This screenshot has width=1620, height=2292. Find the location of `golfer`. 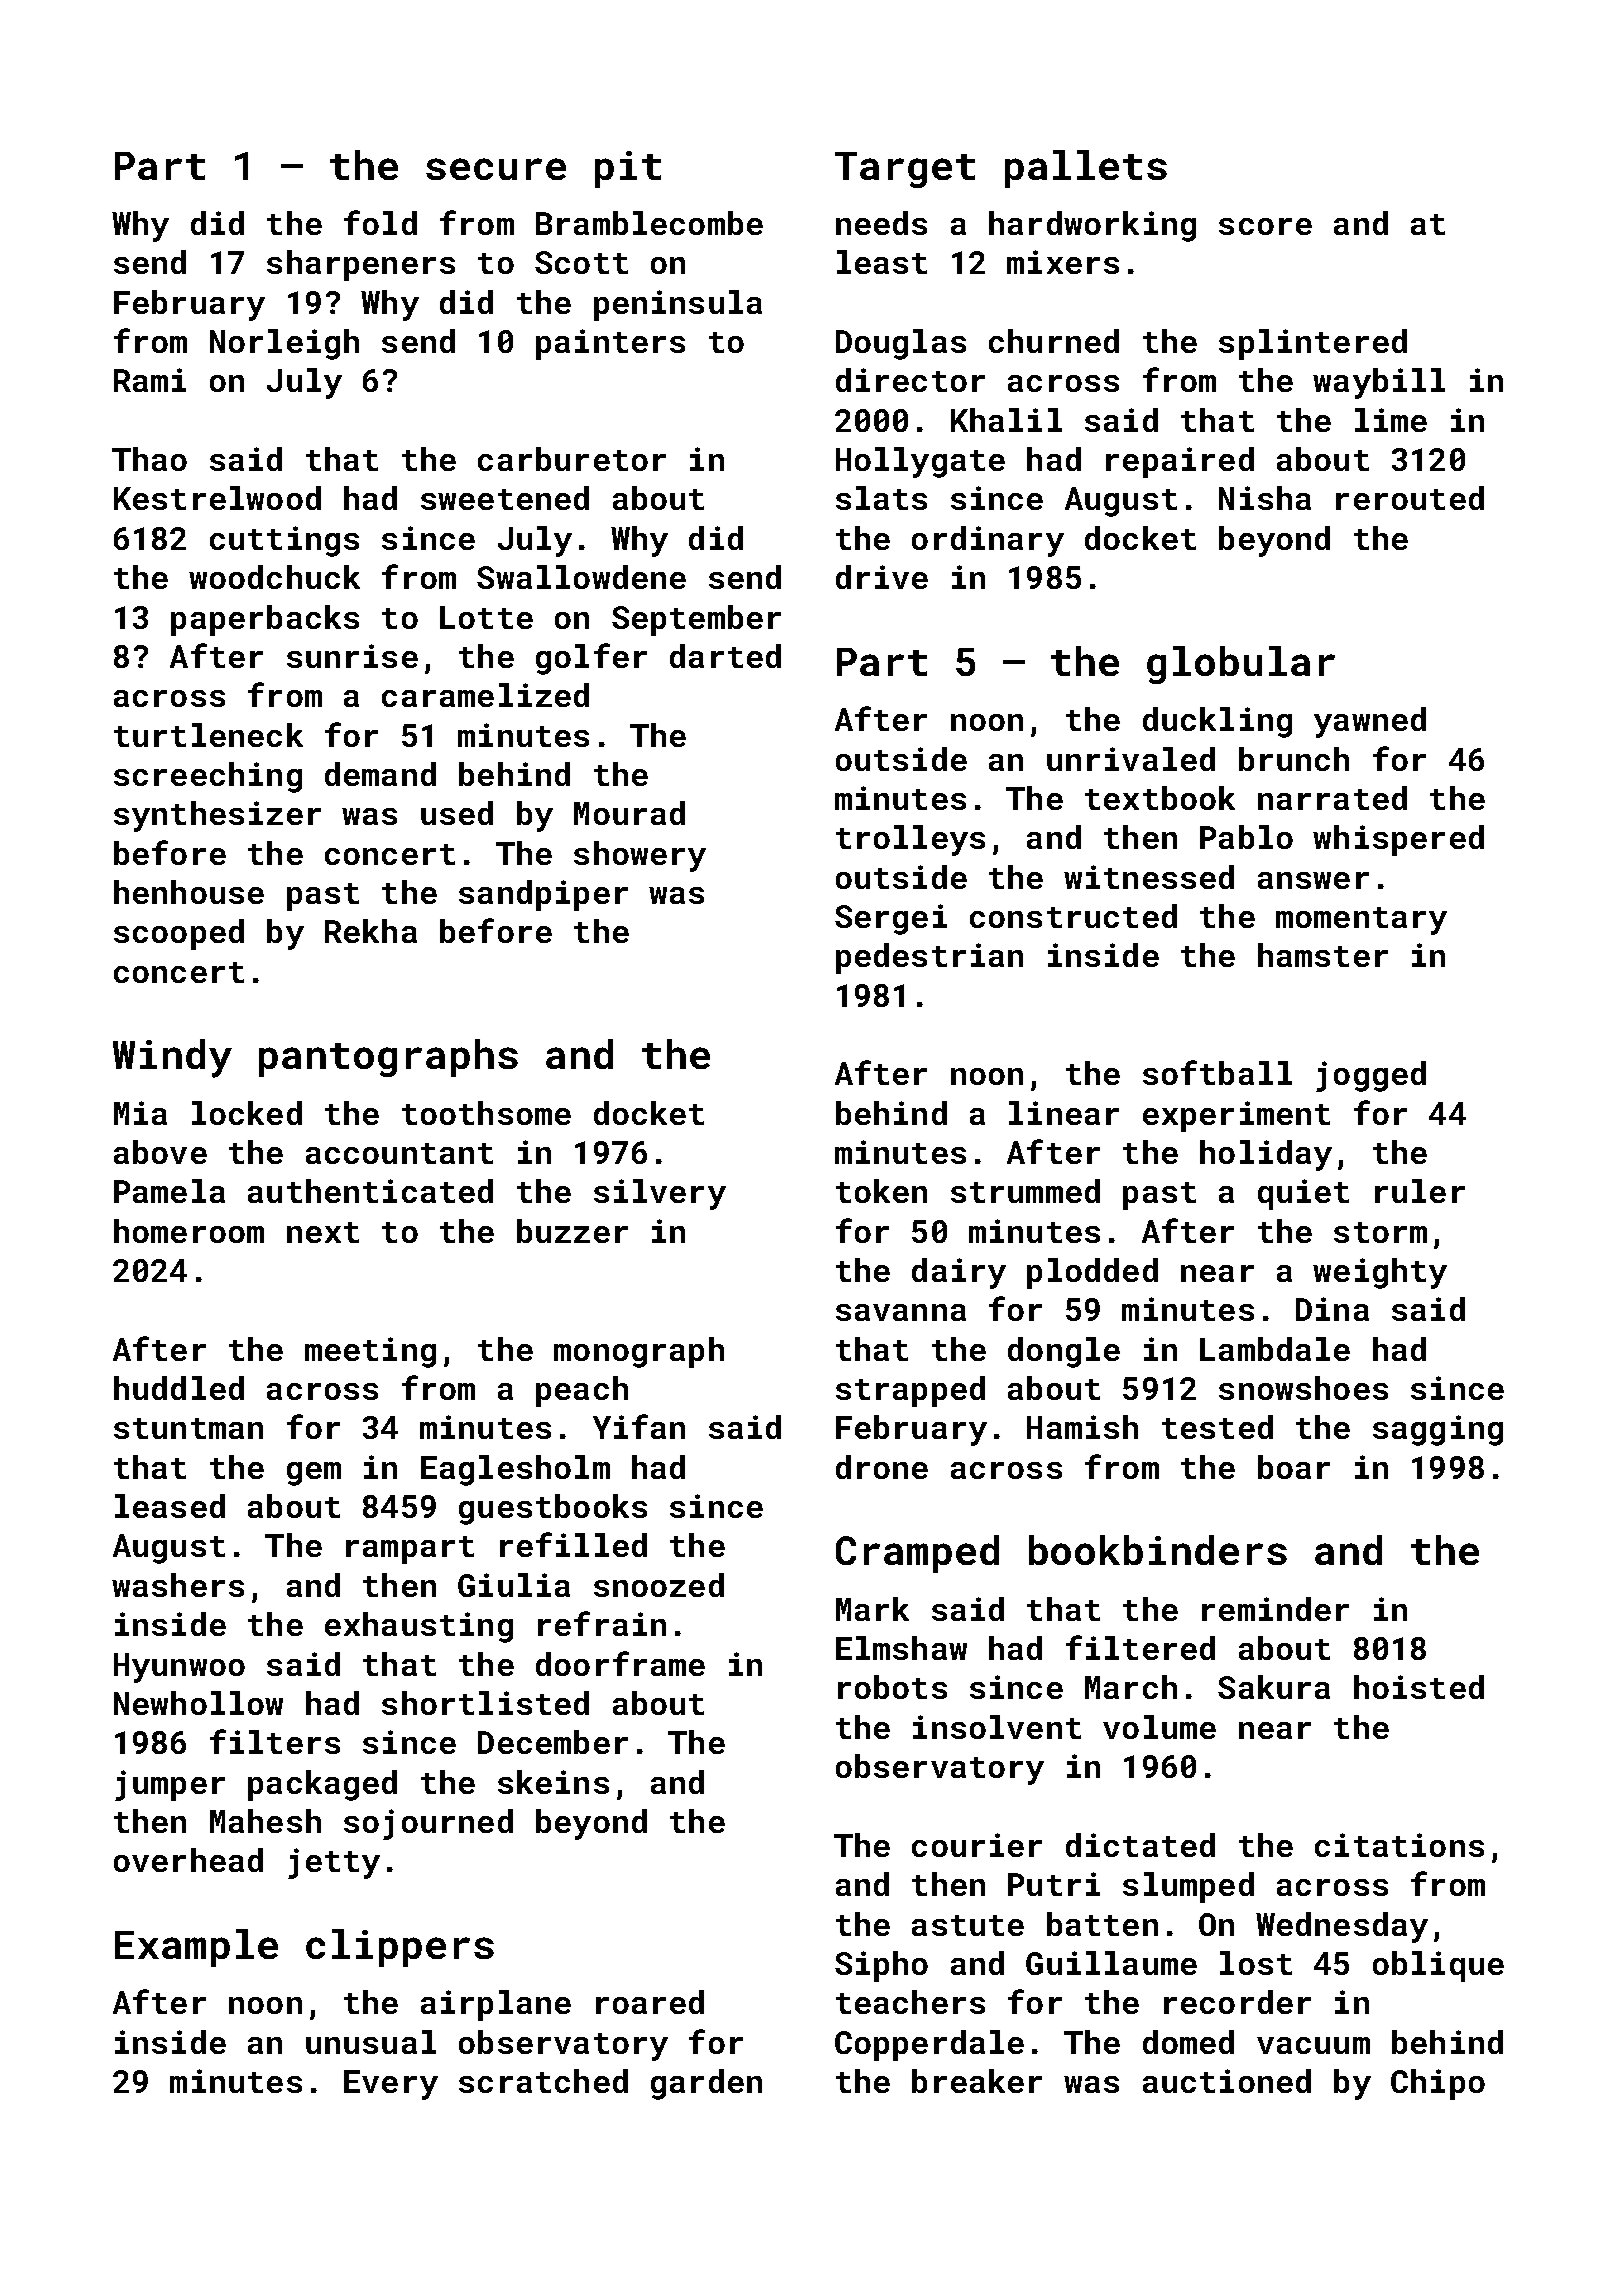

golfer is located at coordinates (591, 659).
